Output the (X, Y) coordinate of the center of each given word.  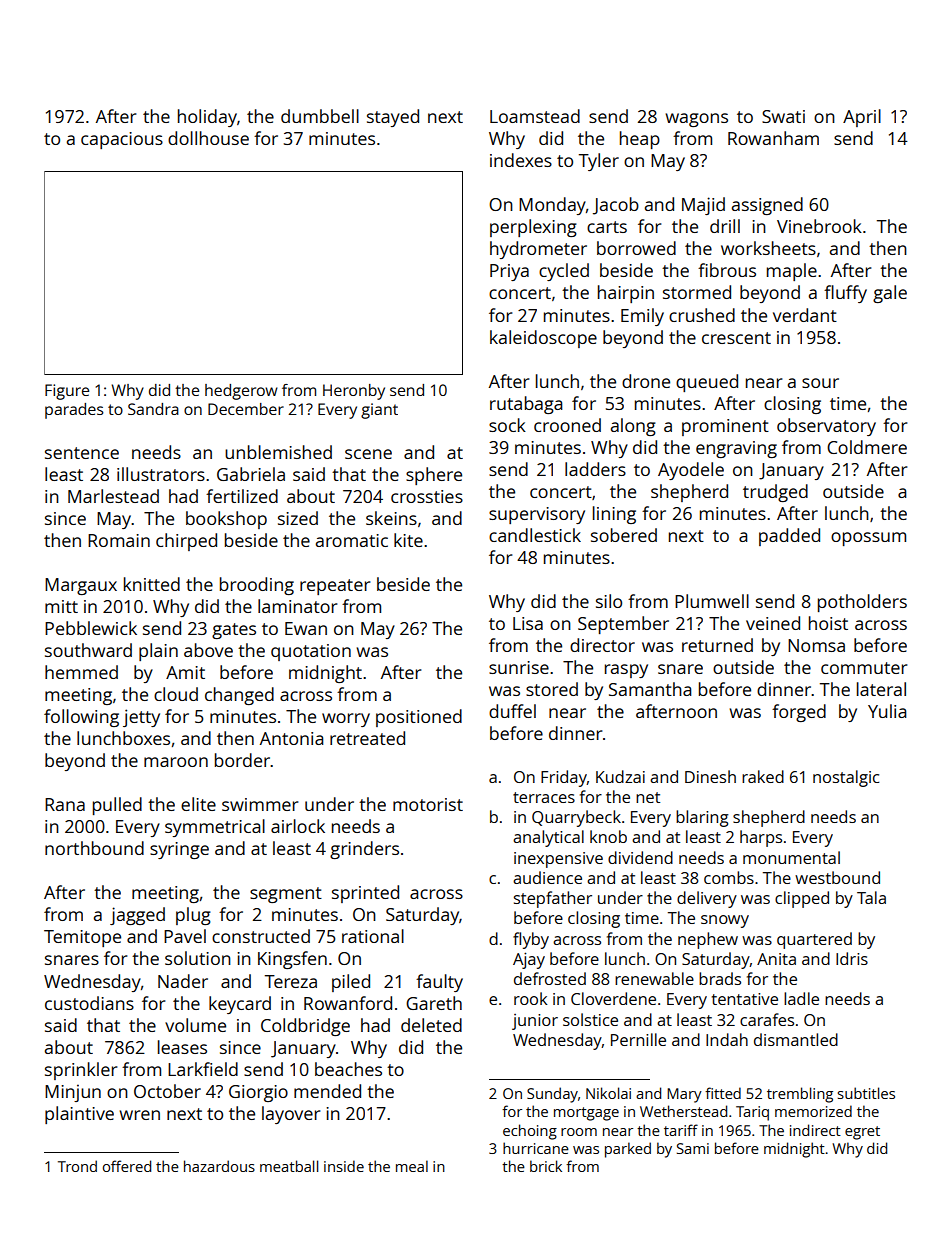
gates (234, 631)
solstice (590, 1019)
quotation (311, 652)
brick (546, 1166)
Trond (77, 1166)
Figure (67, 392)
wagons (696, 120)
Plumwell (712, 601)
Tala (871, 897)
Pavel (185, 936)
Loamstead (535, 116)
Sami (693, 1148)
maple (792, 272)
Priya (509, 272)
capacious (122, 140)
